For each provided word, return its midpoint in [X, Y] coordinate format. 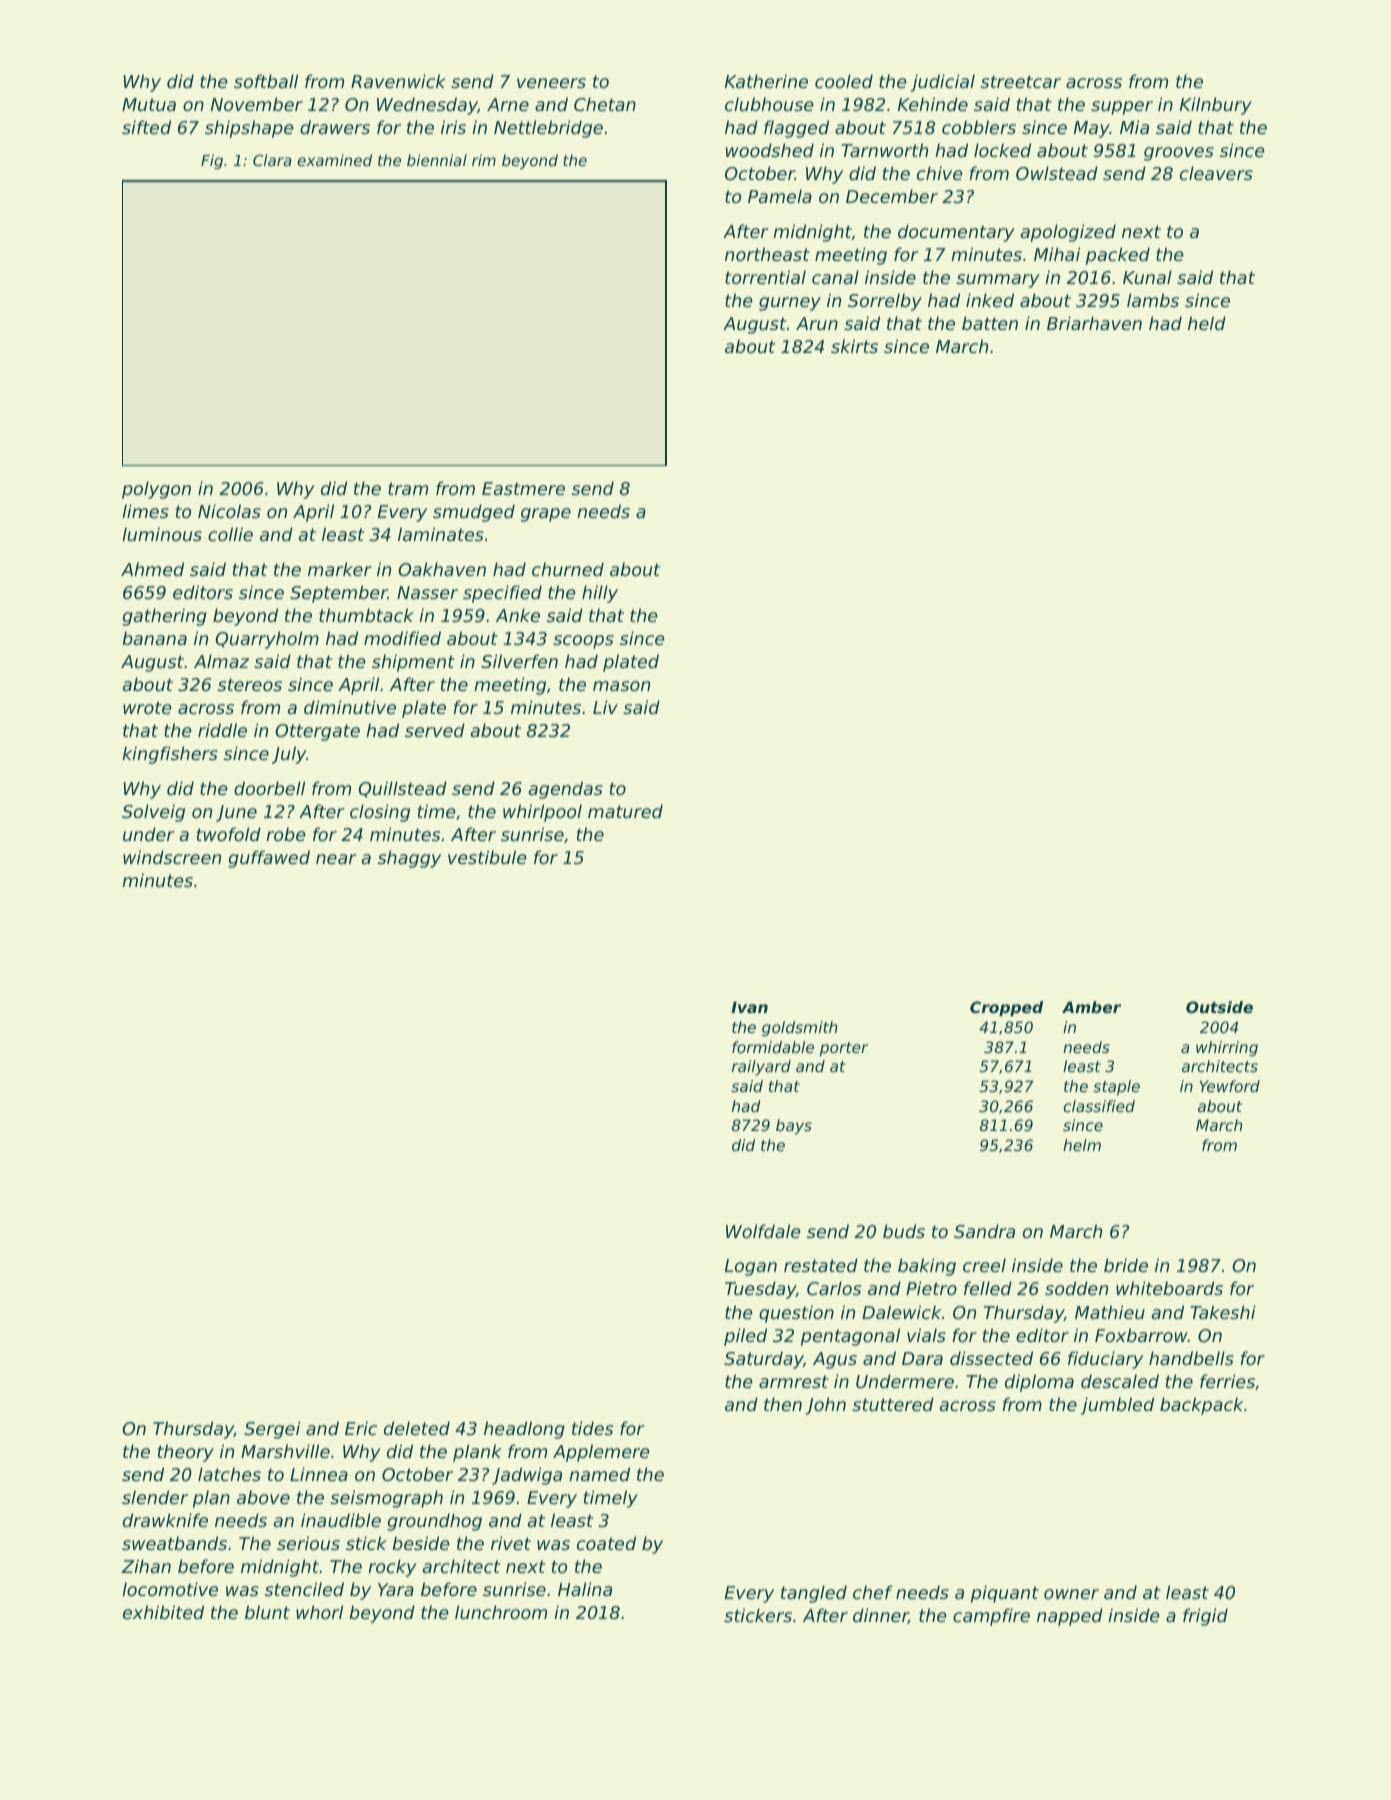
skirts [854, 346]
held [1207, 323]
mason [621, 686]
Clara [272, 160]
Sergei [272, 1430]
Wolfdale [763, 1231]
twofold [229, 834]
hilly [600, 594]
